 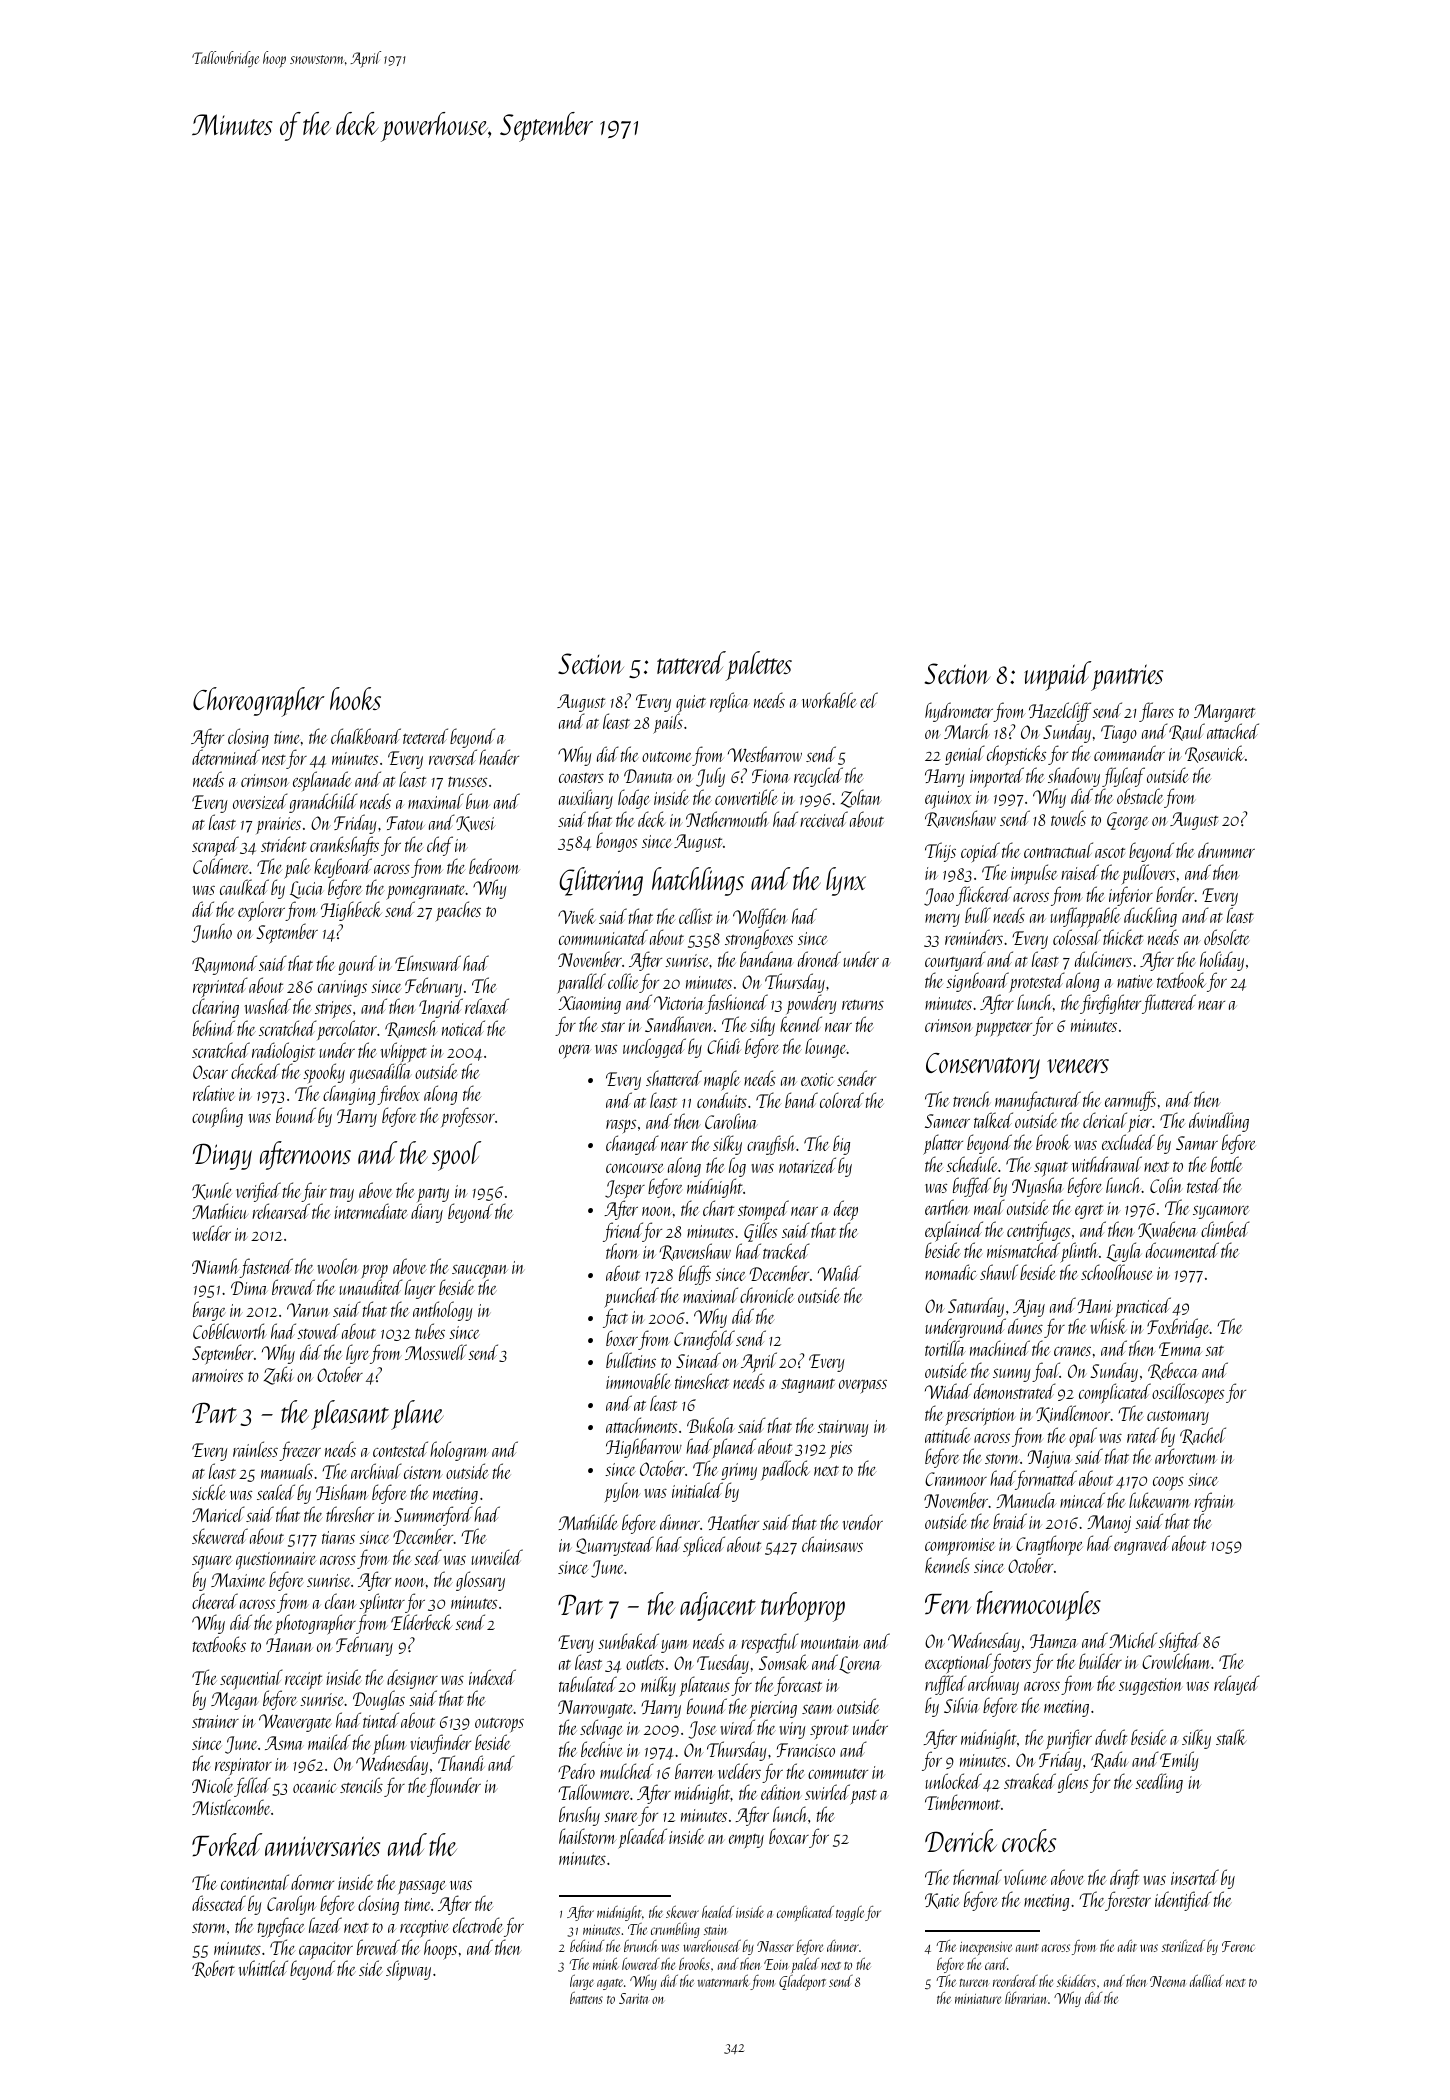 What do you see at coordinates (215, 846) in the screenshot?
I see `scraped` at bounding box center [215, 846].
